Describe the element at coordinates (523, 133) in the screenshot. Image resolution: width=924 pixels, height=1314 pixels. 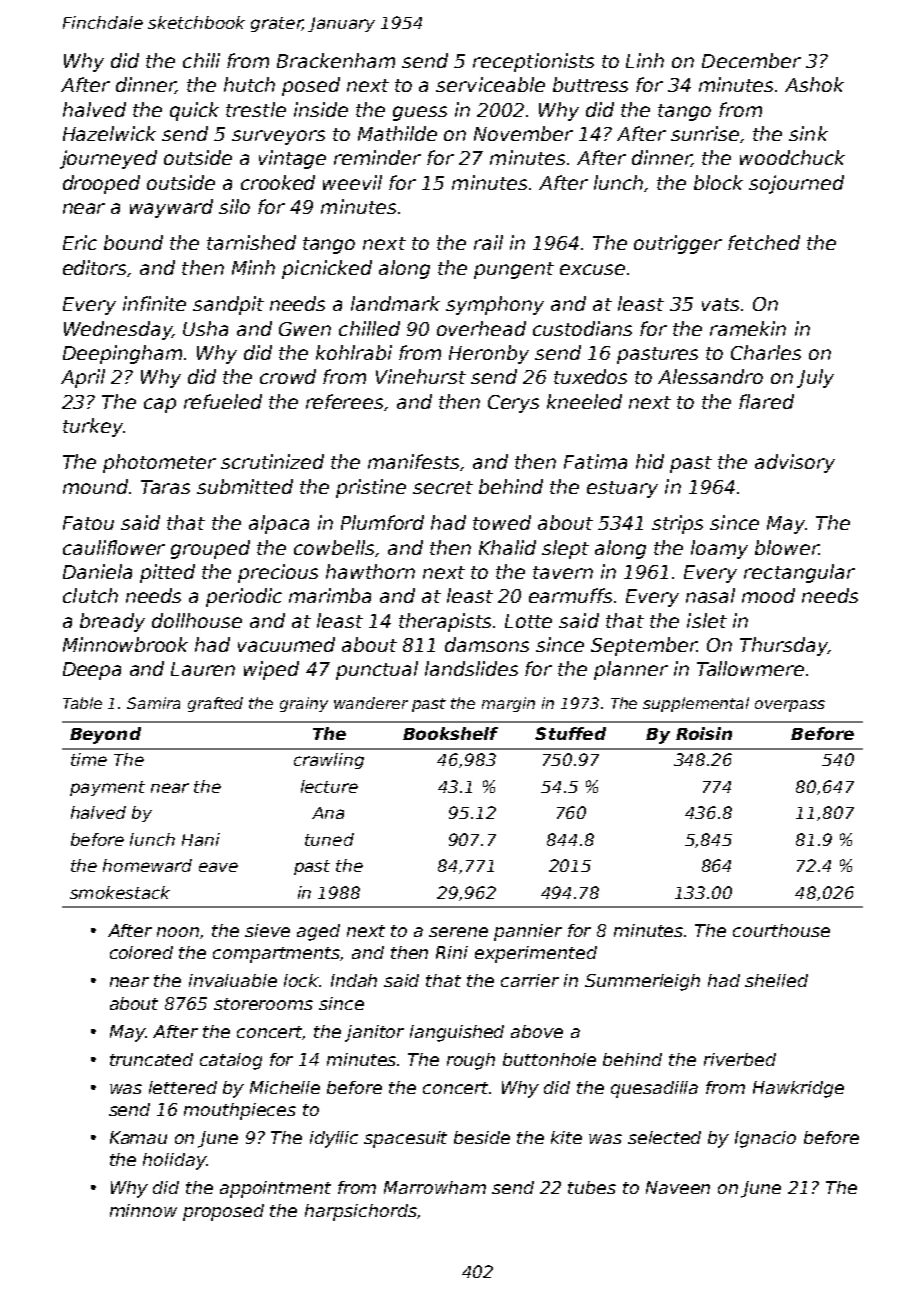
I see `November` at that location.
